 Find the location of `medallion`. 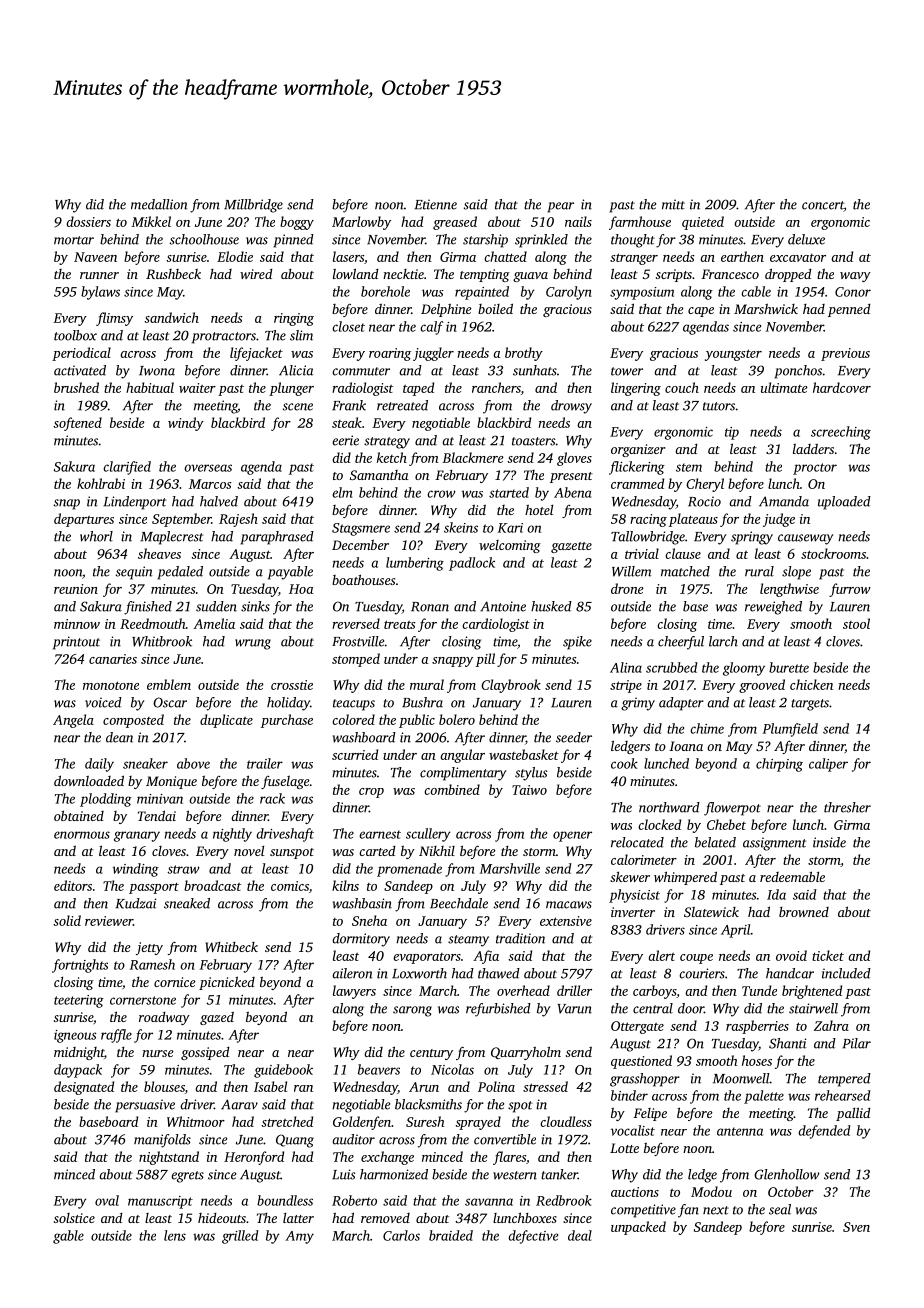

medallion is located at coordinates (159, 204).
